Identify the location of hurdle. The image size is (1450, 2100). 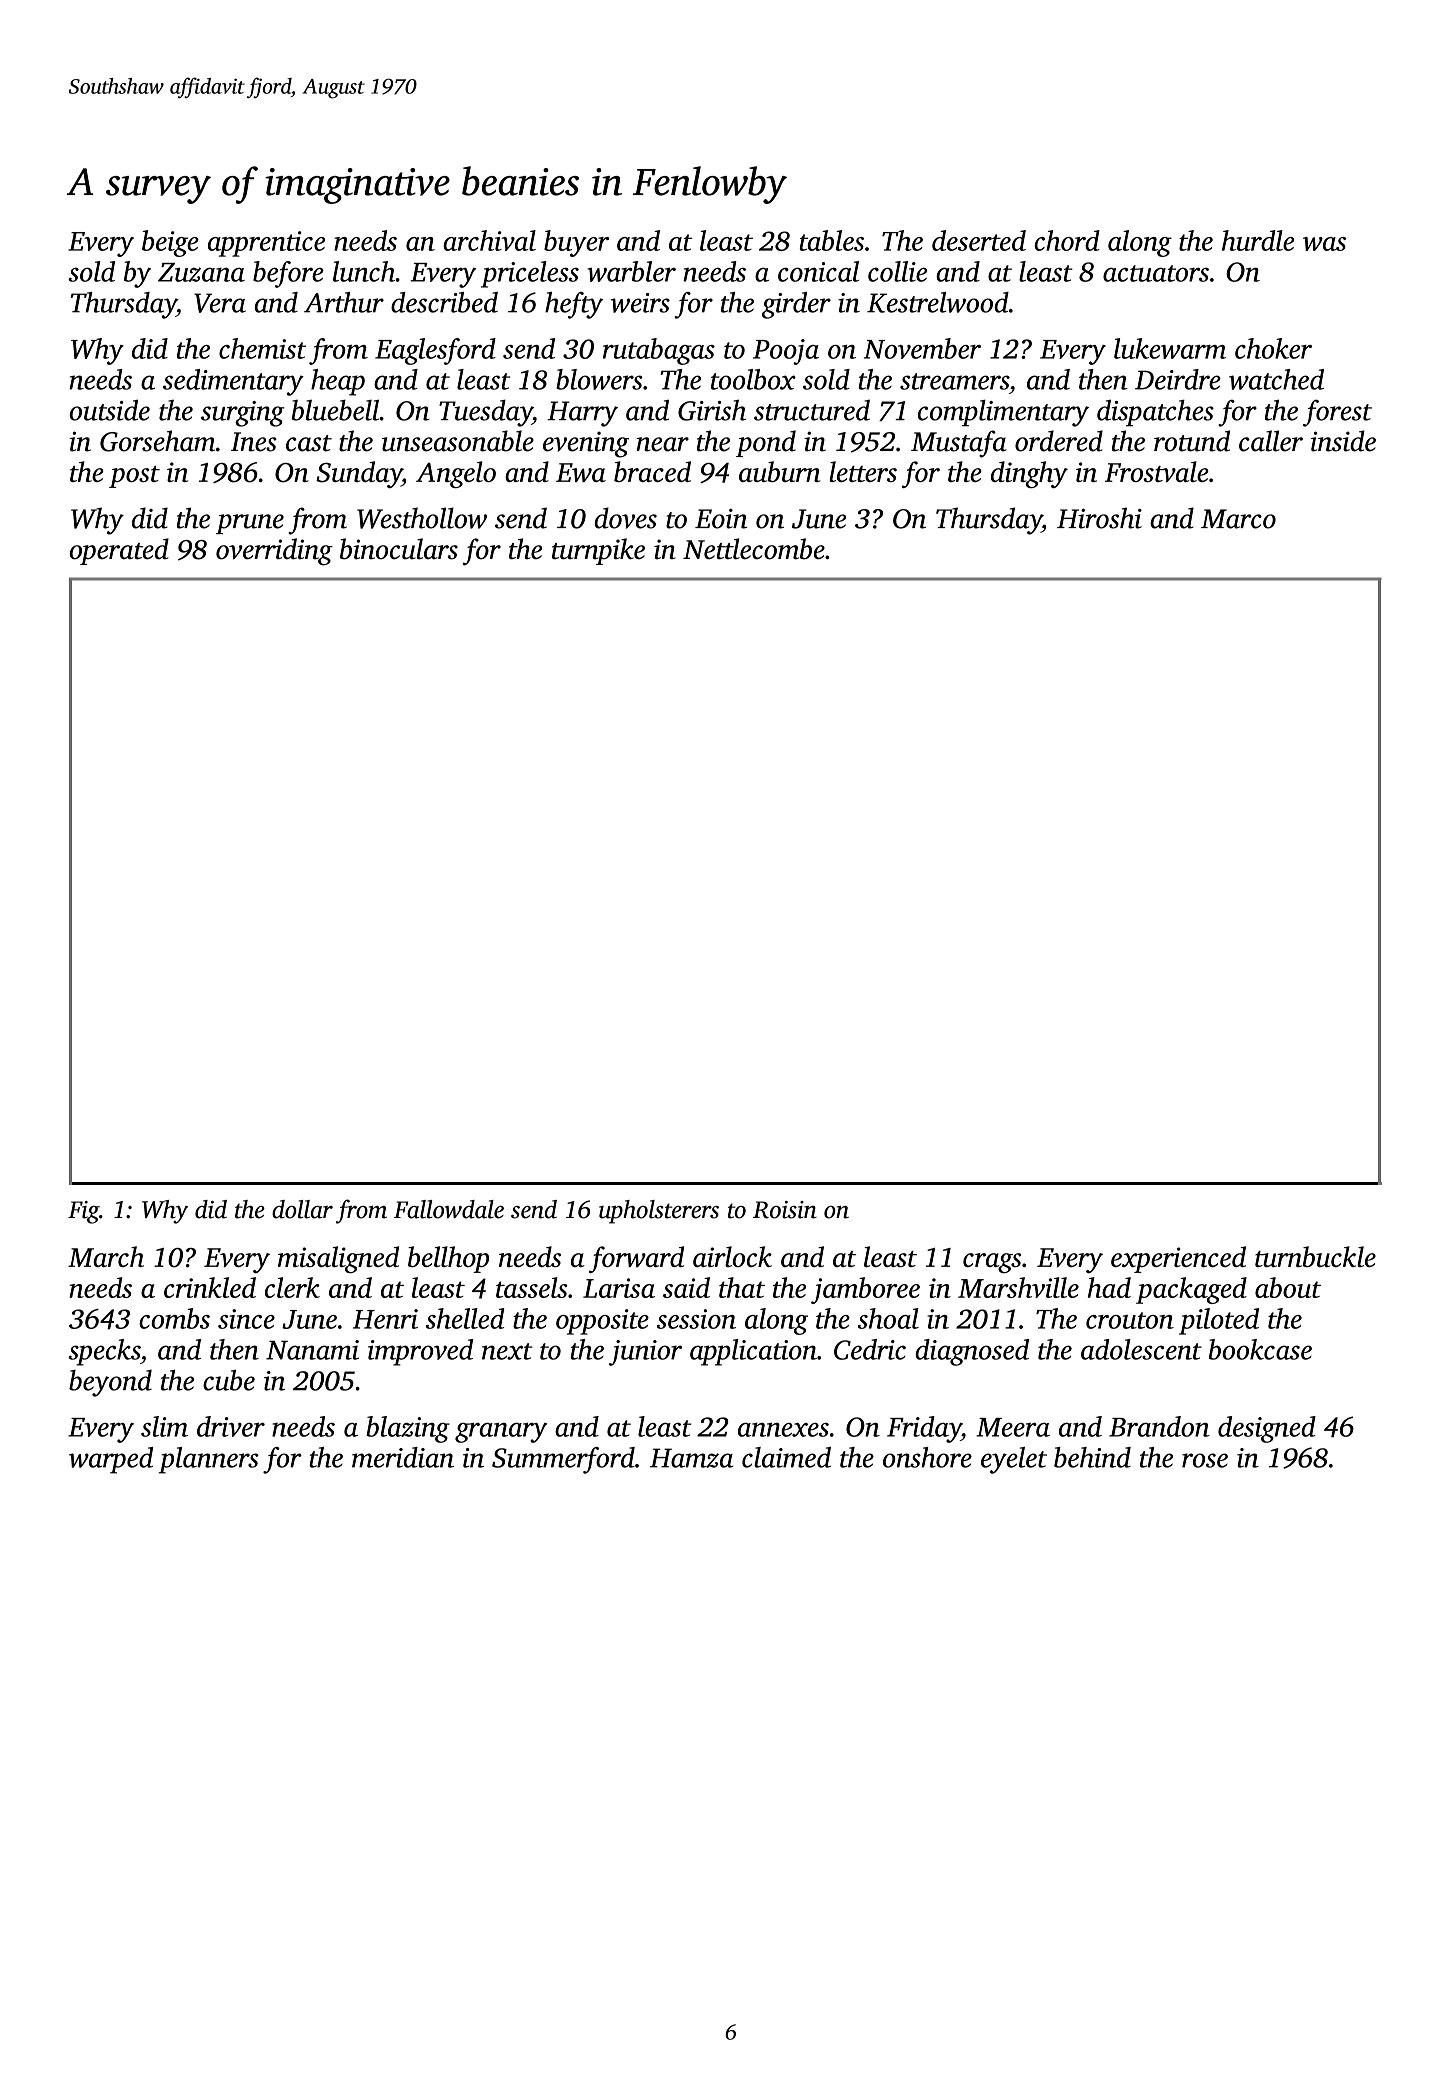
(1258, 240).
